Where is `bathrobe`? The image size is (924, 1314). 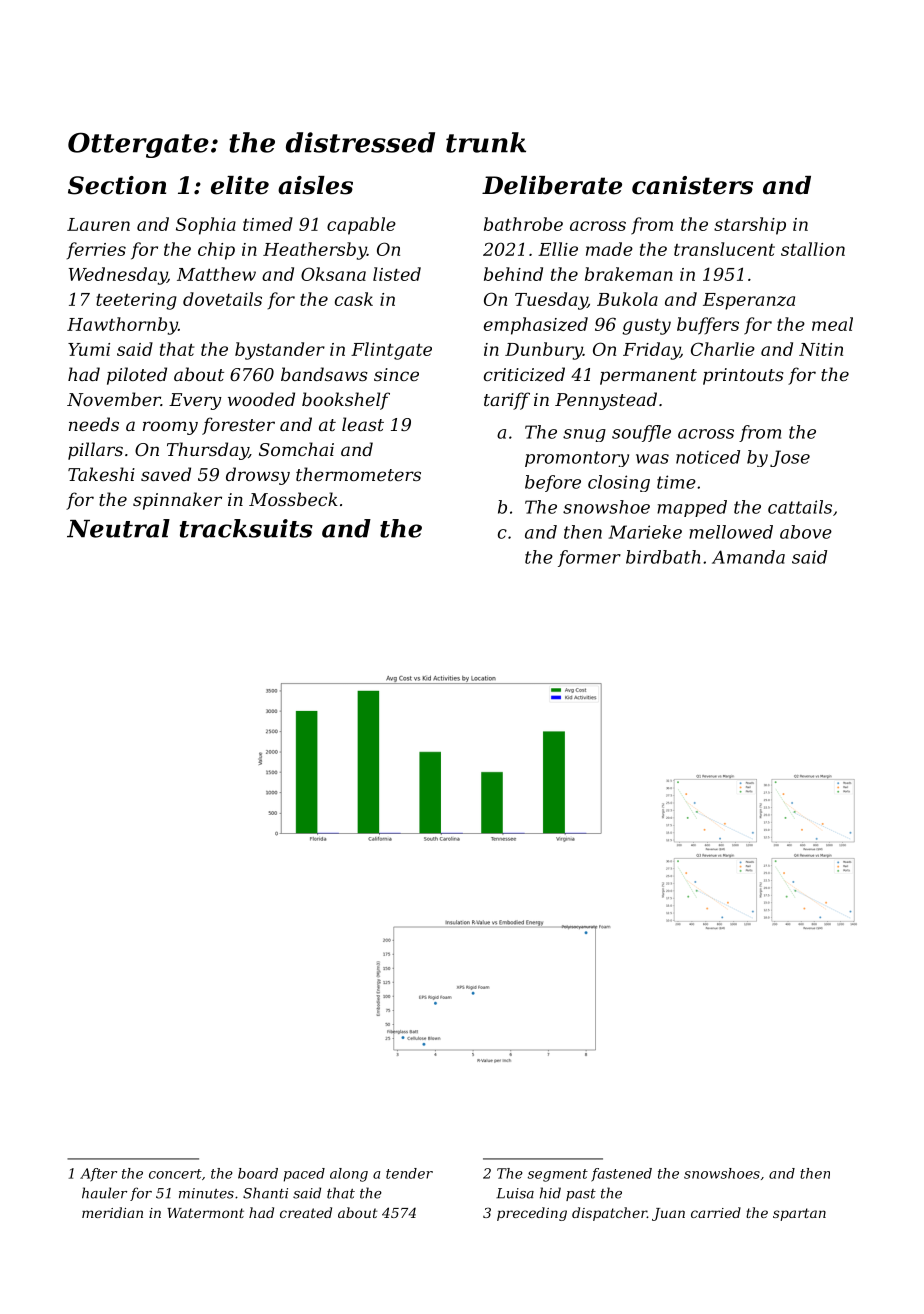 bathrobe is located at coordinates (523, 224).
